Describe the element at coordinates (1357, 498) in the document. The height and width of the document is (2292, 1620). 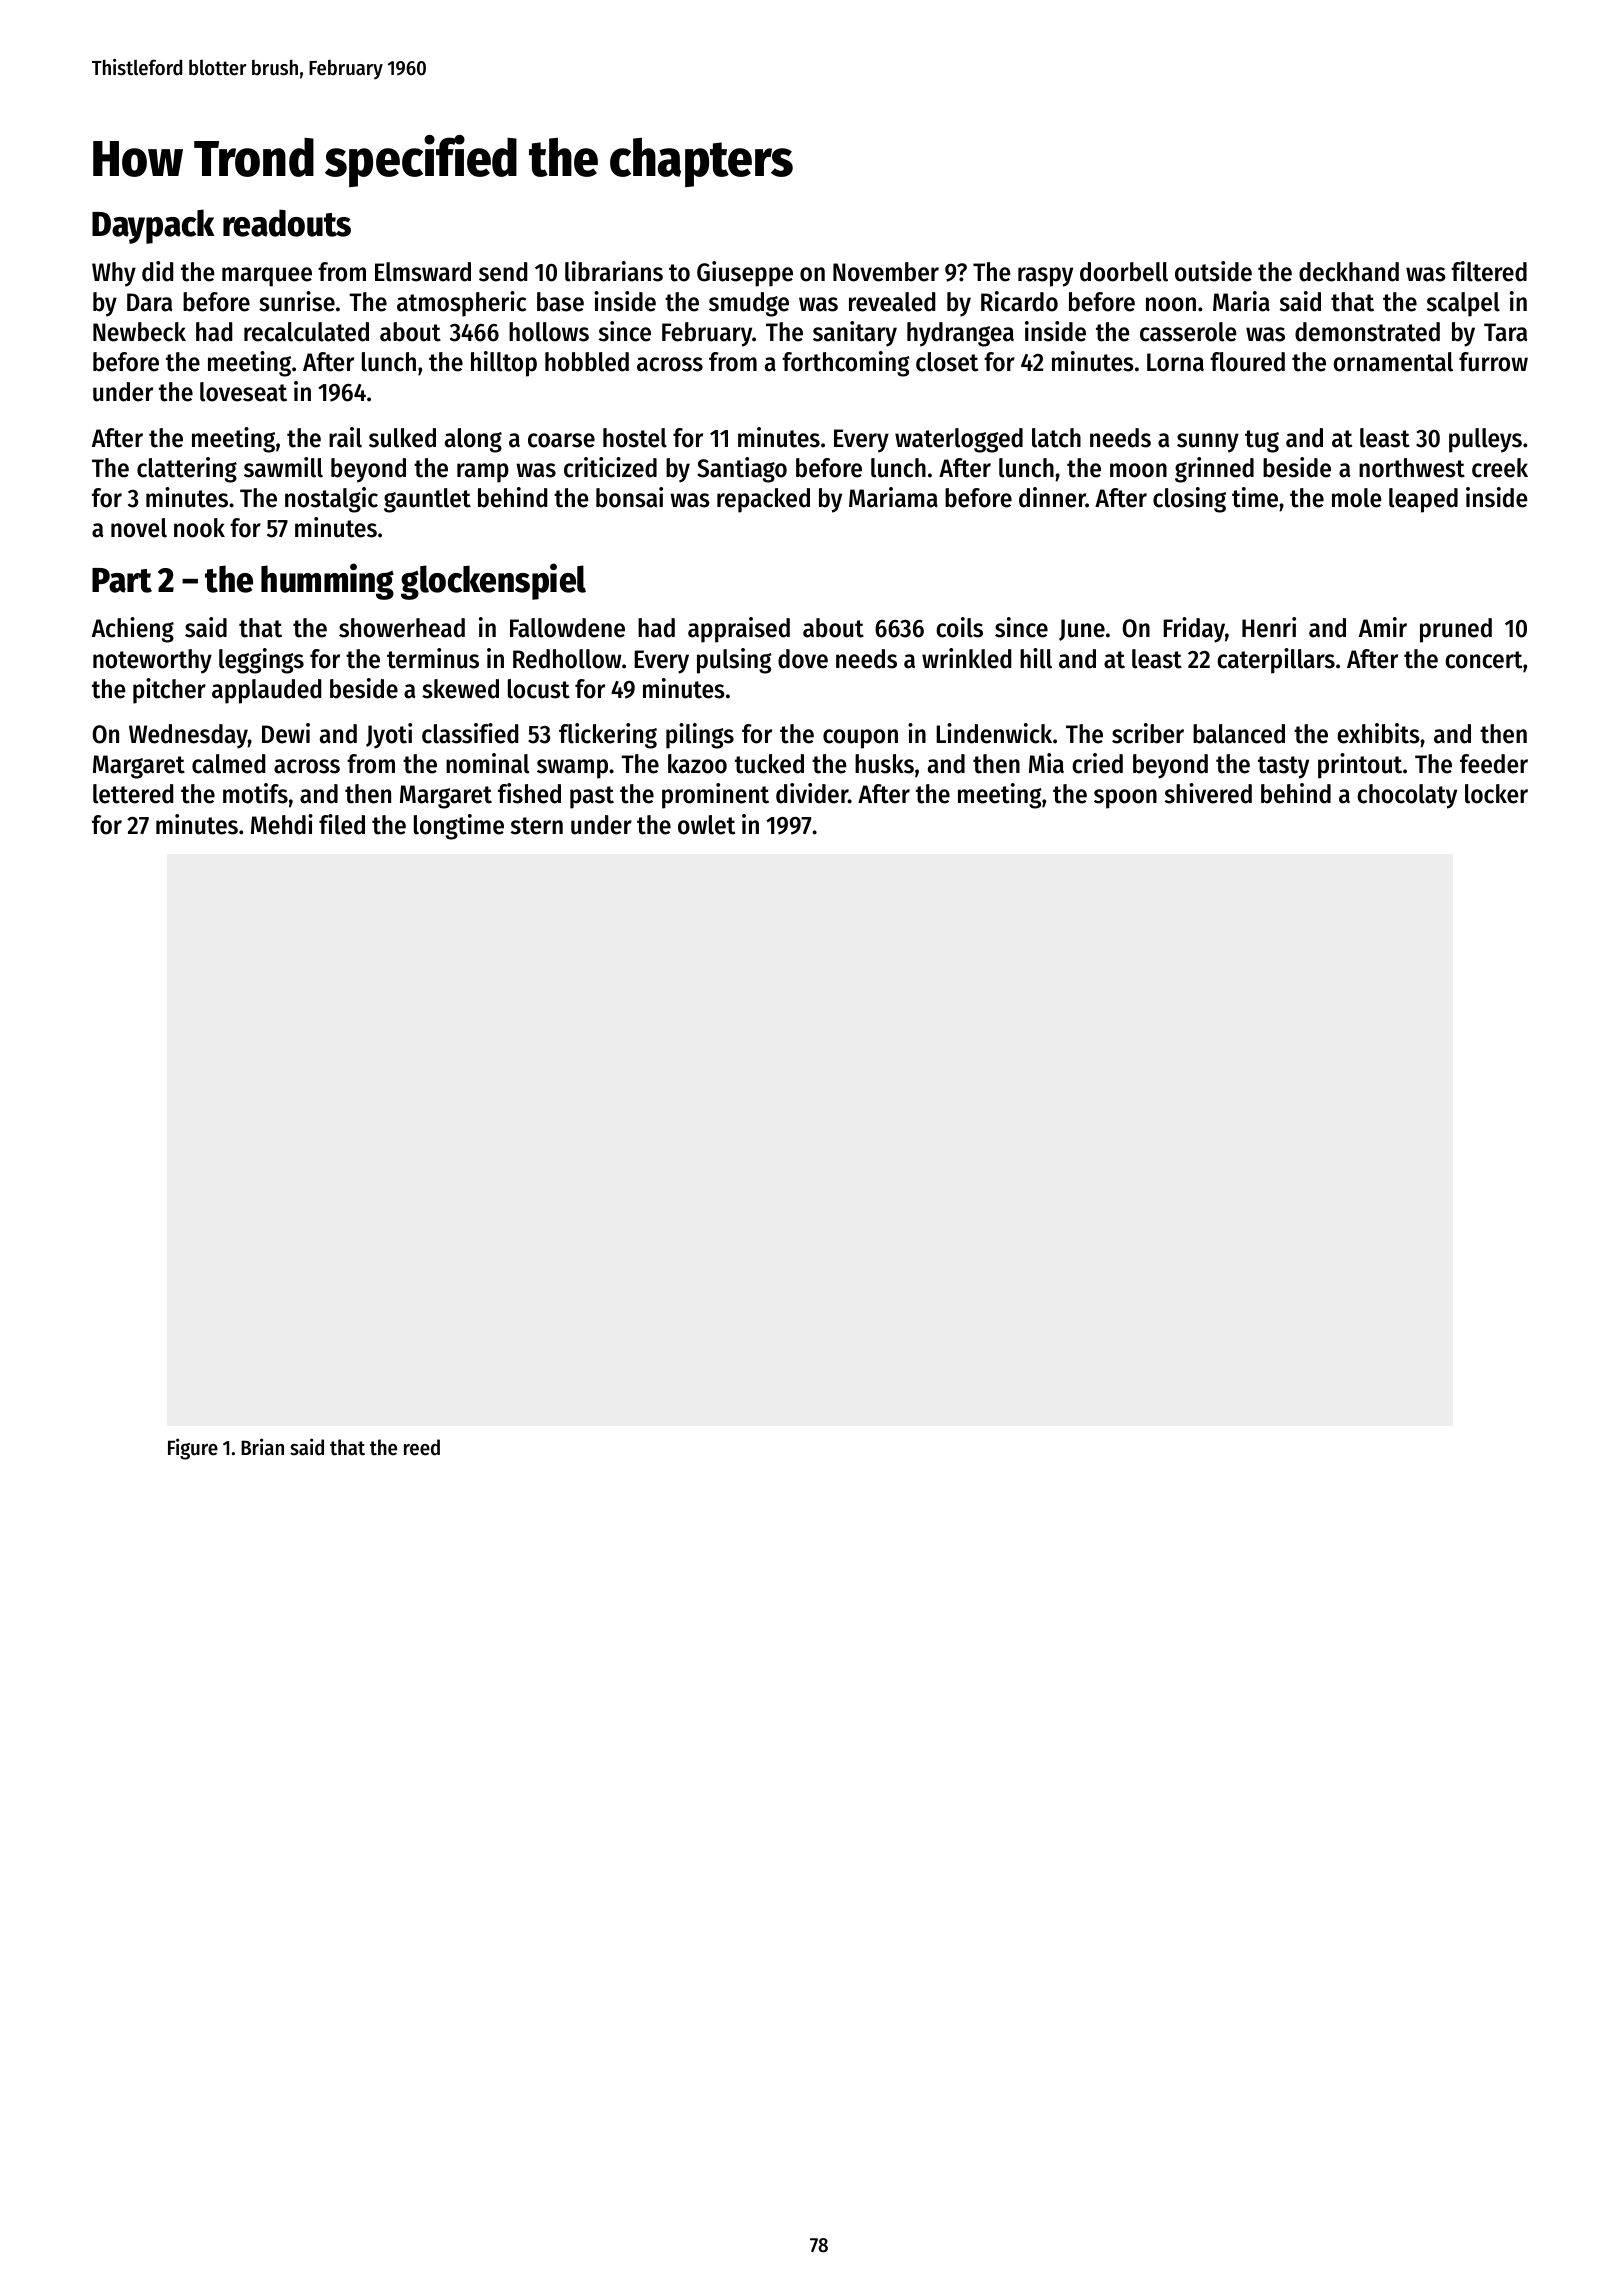
I see `mole` at that location.
